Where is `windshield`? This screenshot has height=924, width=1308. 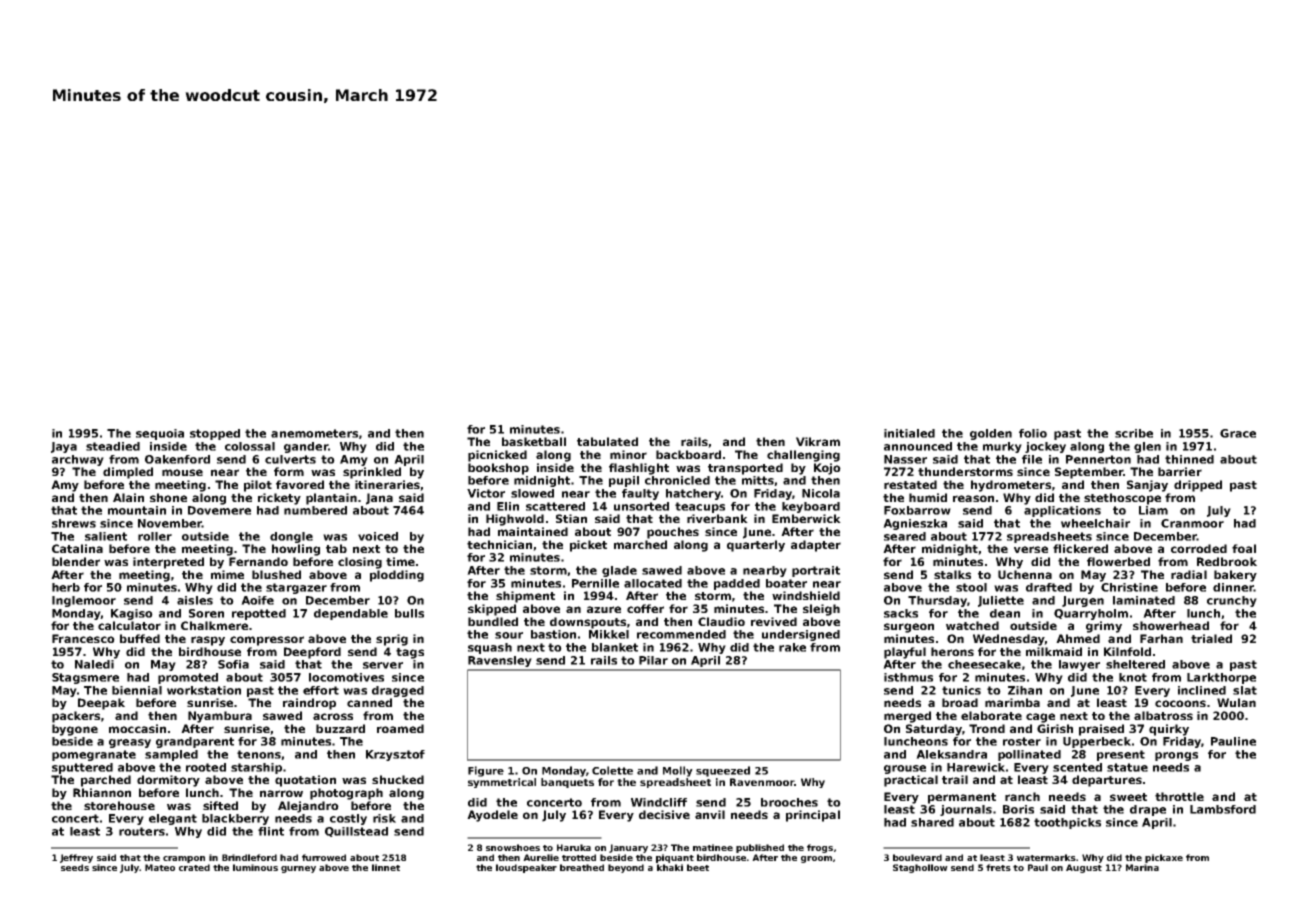 windshield is located at coordinates (806, 595).
